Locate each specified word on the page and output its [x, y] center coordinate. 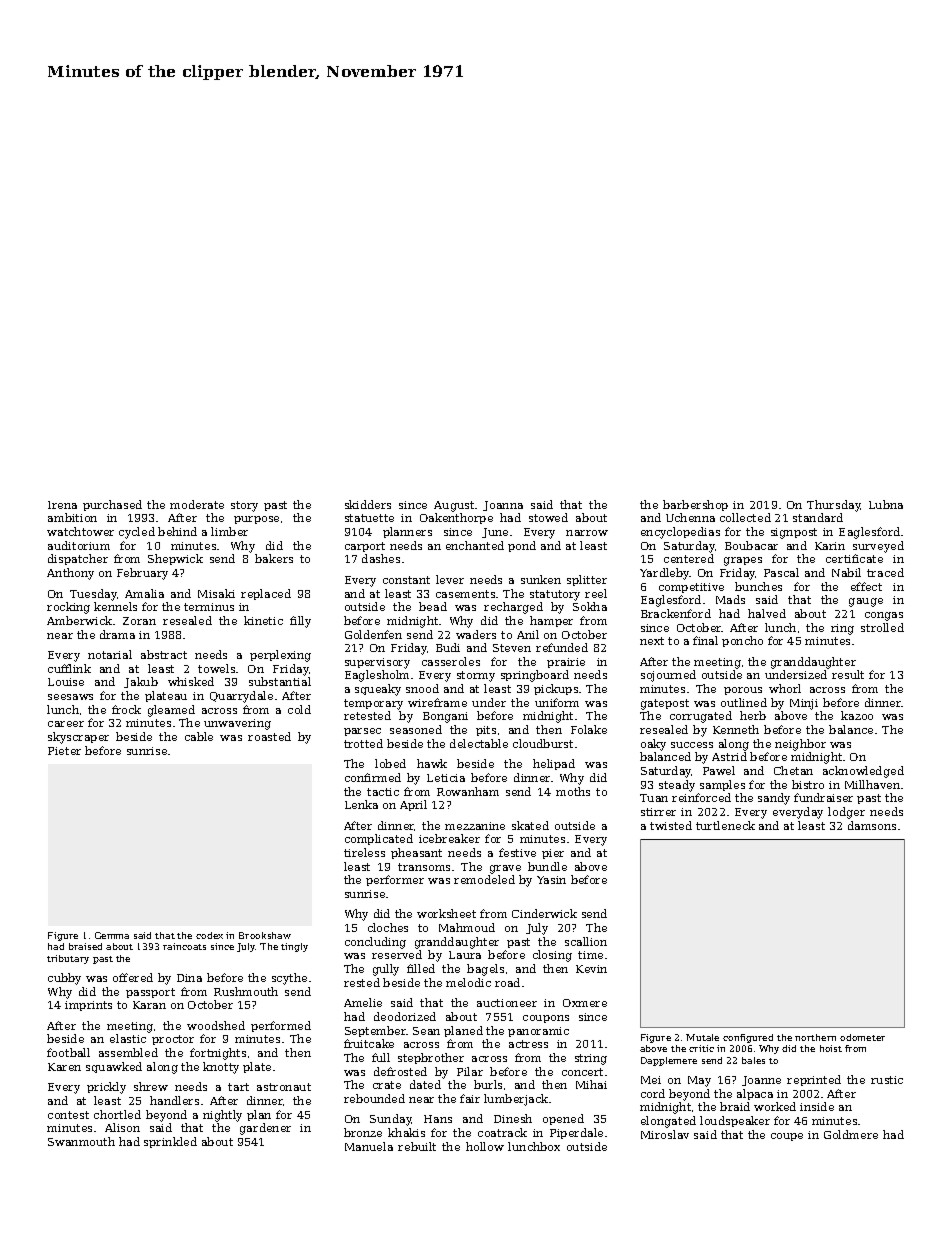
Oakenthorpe [456, 518]
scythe [289, 979]
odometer [862, 1037]
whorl [785, 688]
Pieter [64, 751]
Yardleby [665, 574]
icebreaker [449, 838]
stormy [476, 676]
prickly [106, 1088]
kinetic [263, 620]
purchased [112, 505]
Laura [465, 955]
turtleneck [725, 825]
